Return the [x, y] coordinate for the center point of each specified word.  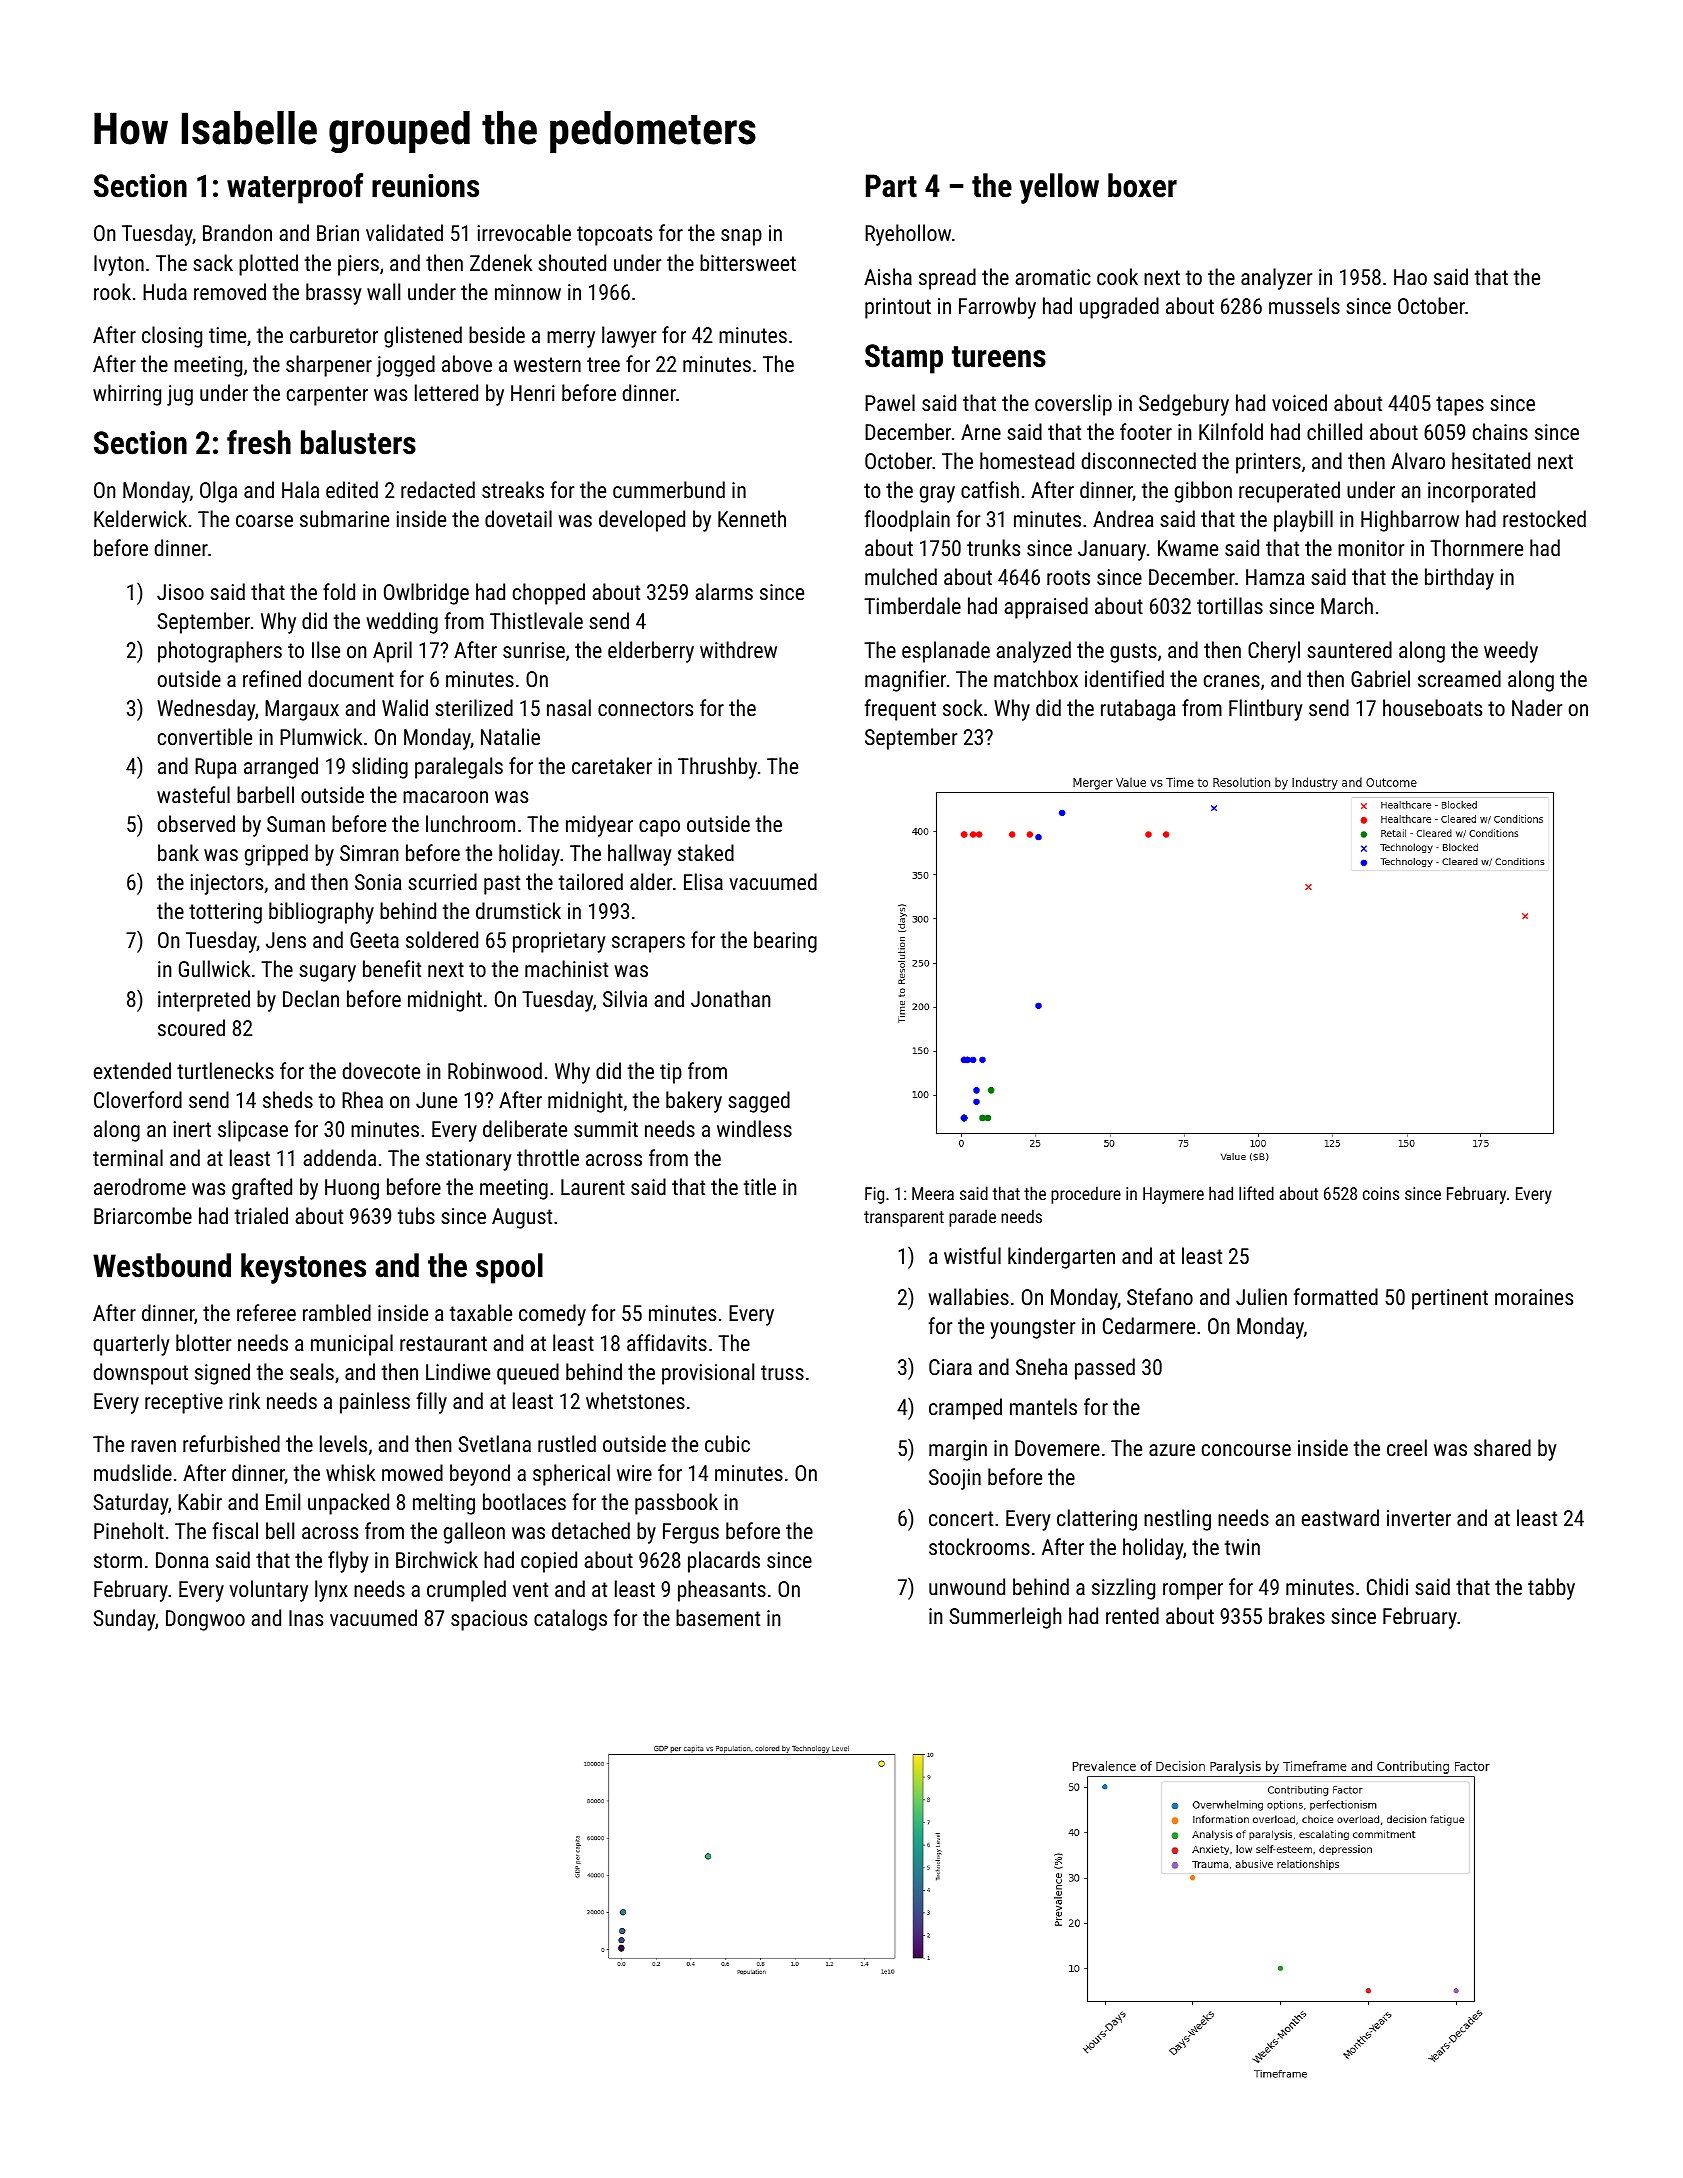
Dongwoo [205, 1620]
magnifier [905, 681]
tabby [1551, 1589]
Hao [1410, 277]
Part [891, 186]
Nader [1537, 707]
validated [404, 232]
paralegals [459, 768]
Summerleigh [1005, 1618]
